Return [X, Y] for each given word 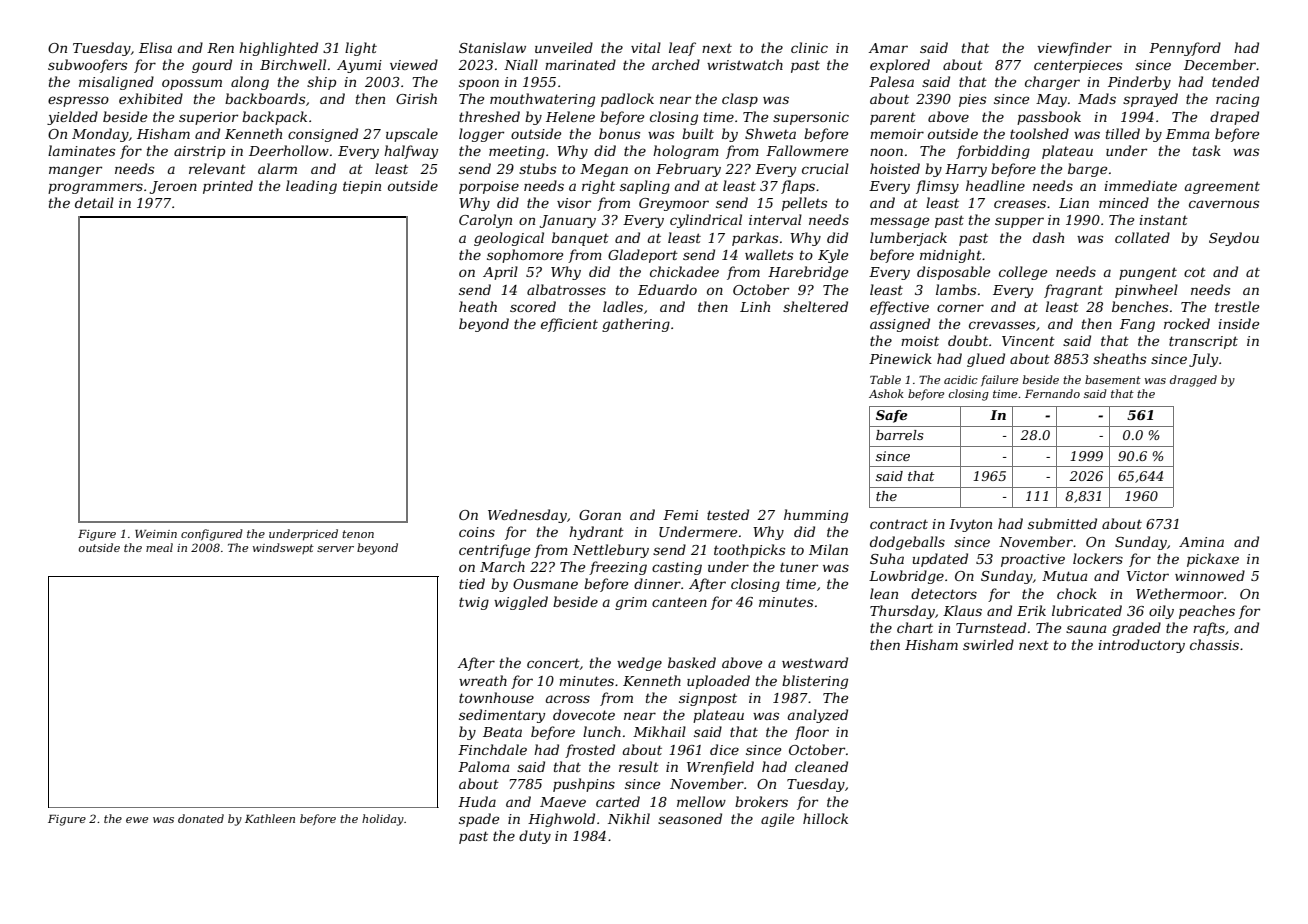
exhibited [151, 98]
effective [899, 308]
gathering [636, 325]
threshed [489, 116]
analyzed [818, 716]
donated [201, 818]
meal [159, 547]
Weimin [156, 534]
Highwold [561, 820]
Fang [1137, 325]
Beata [502, 732]
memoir [897, 134]
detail [94, 202]
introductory [1141, 646]
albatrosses [566, 289]
